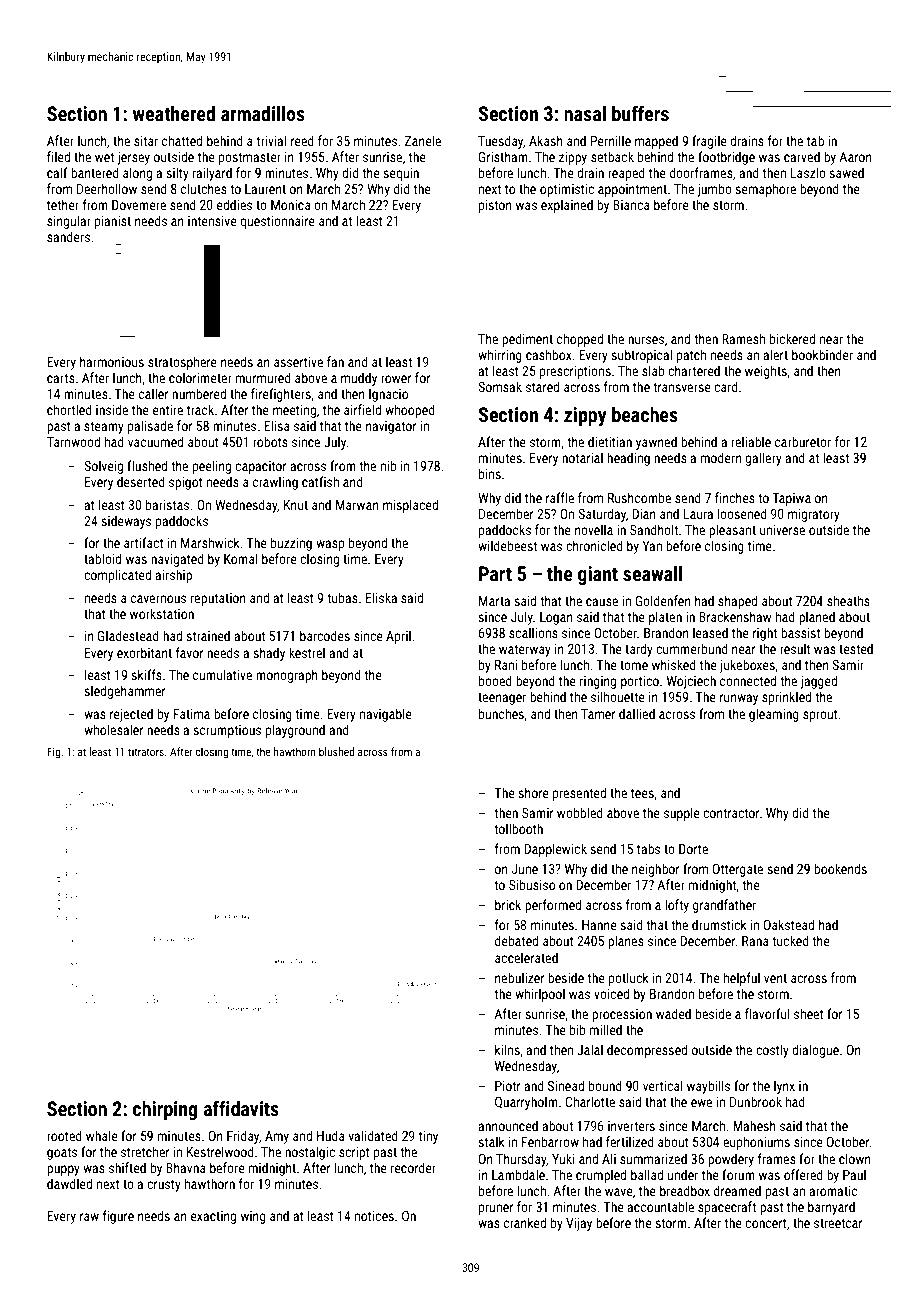  Describe the element at coordinates (738, 870) in the page. I see `Ottergate` at that location.
